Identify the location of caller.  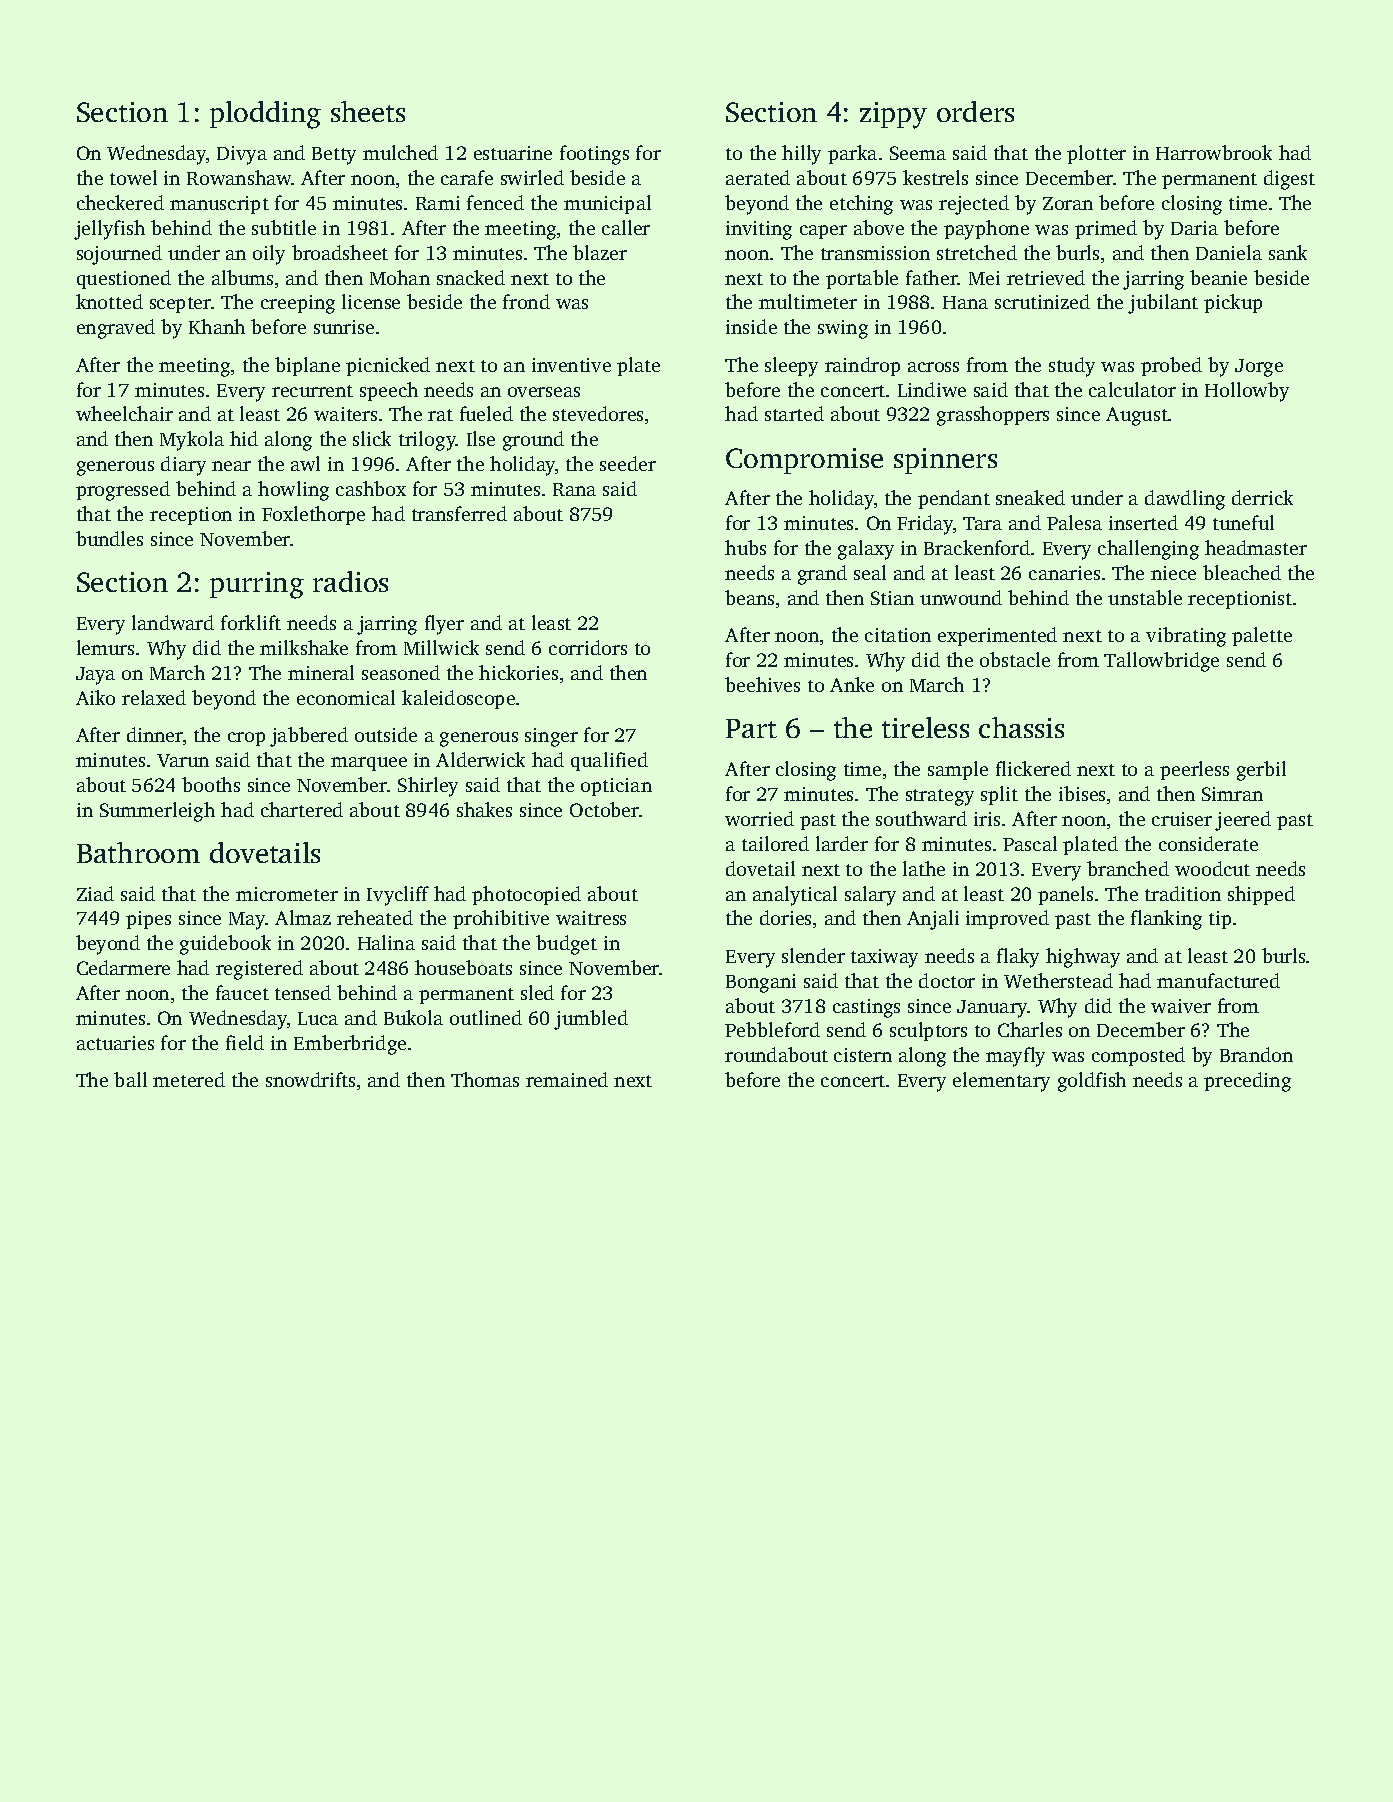
(626, 227).
